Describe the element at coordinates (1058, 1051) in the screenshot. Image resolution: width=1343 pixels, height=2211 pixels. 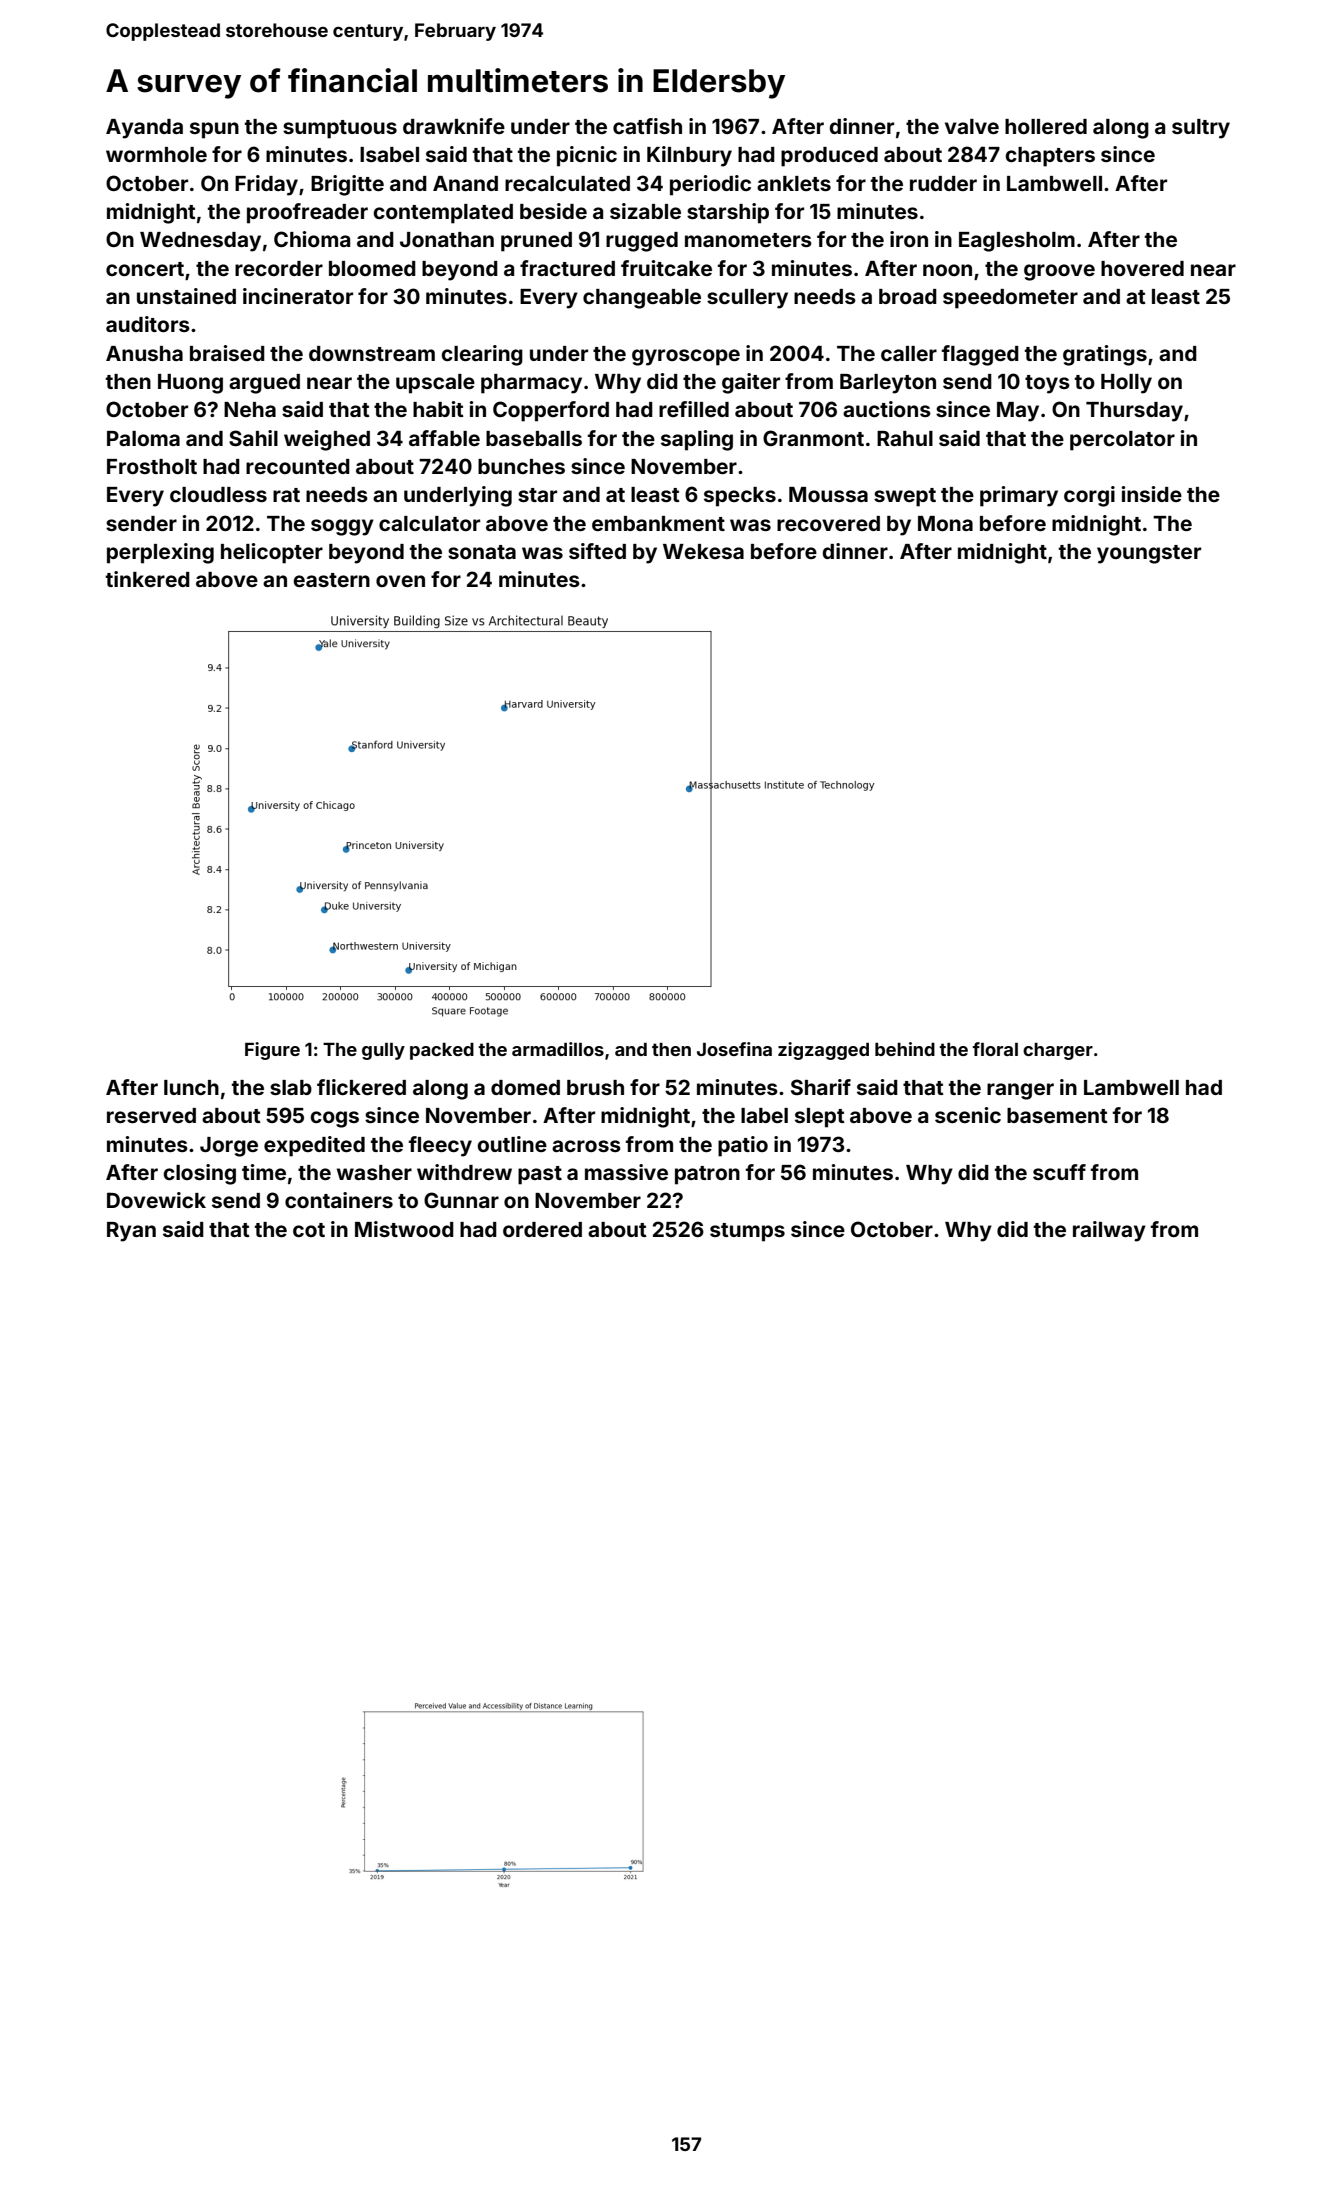
I see `charger` at that location.
